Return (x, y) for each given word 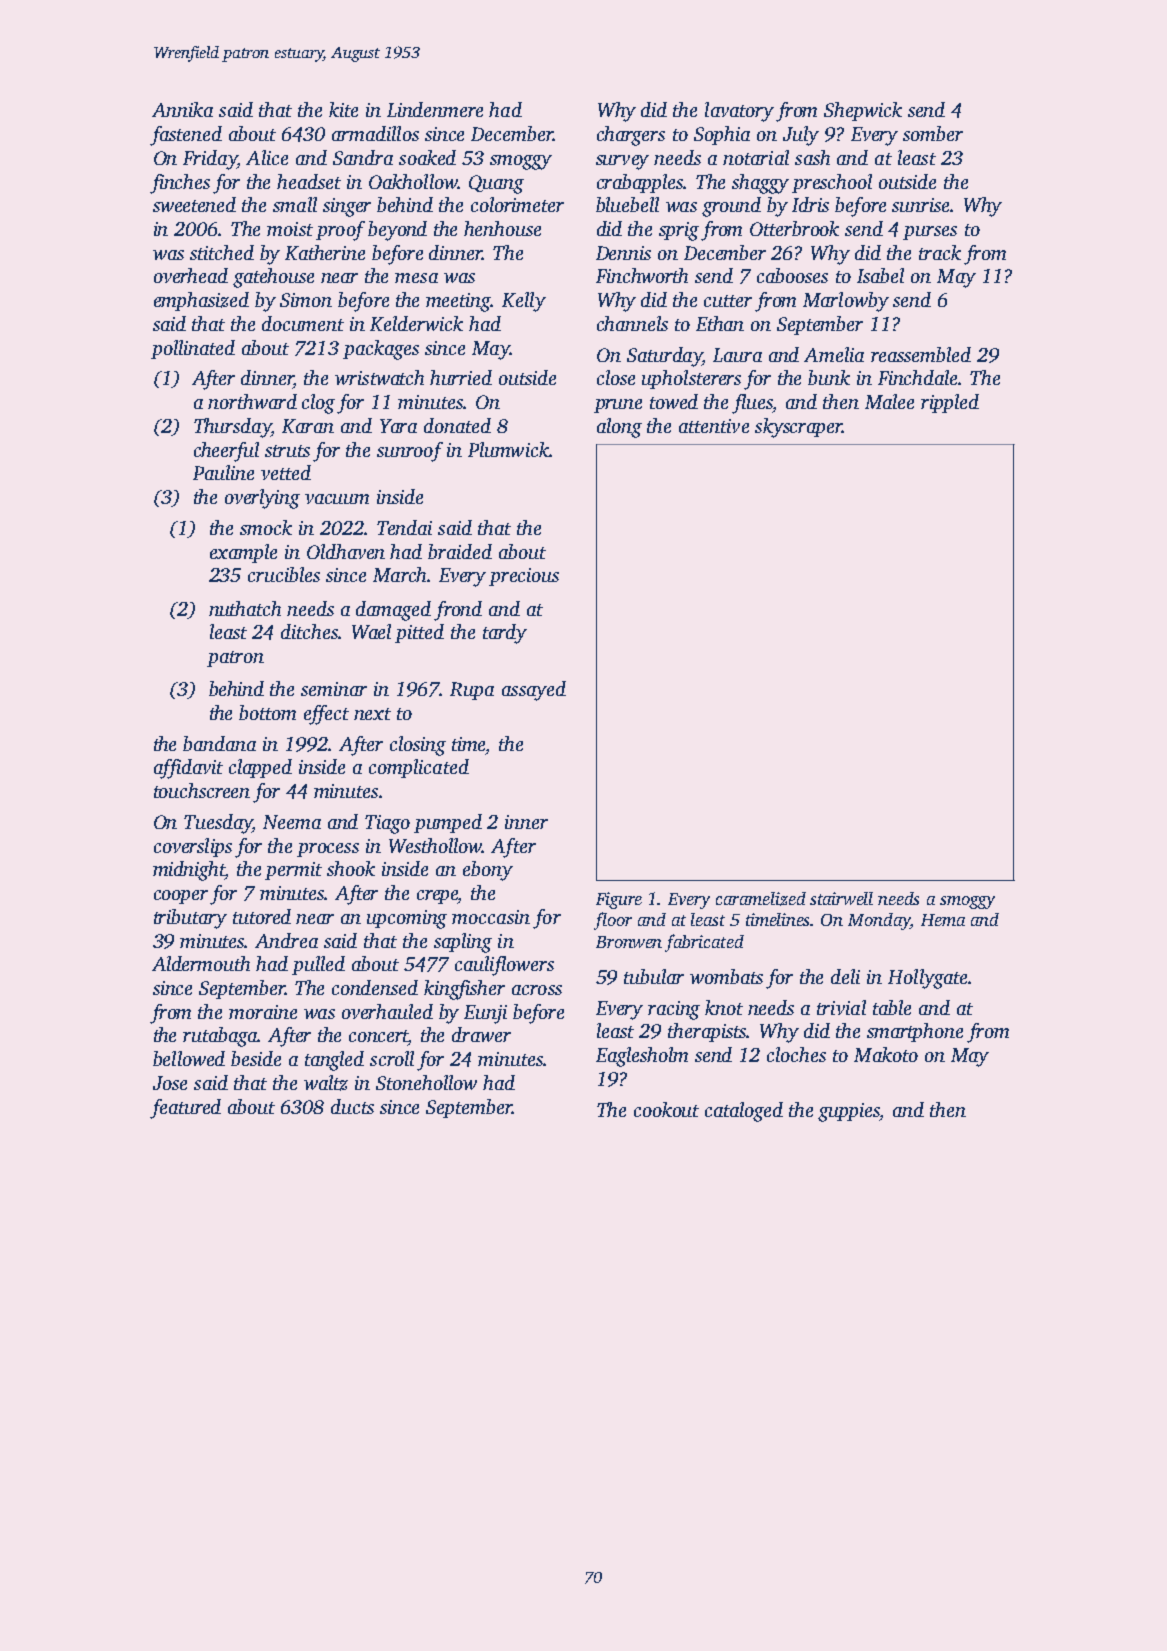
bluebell (627, 204)
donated (457, 425)
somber (933, 133)
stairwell (841, 898)
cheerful (226, 452)
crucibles (284, 574)
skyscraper (799, 428)
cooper (181, 897)
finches (180, 184)
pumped (448, 823)
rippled (950, 403)
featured (185, 1109)
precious (524, 577)
